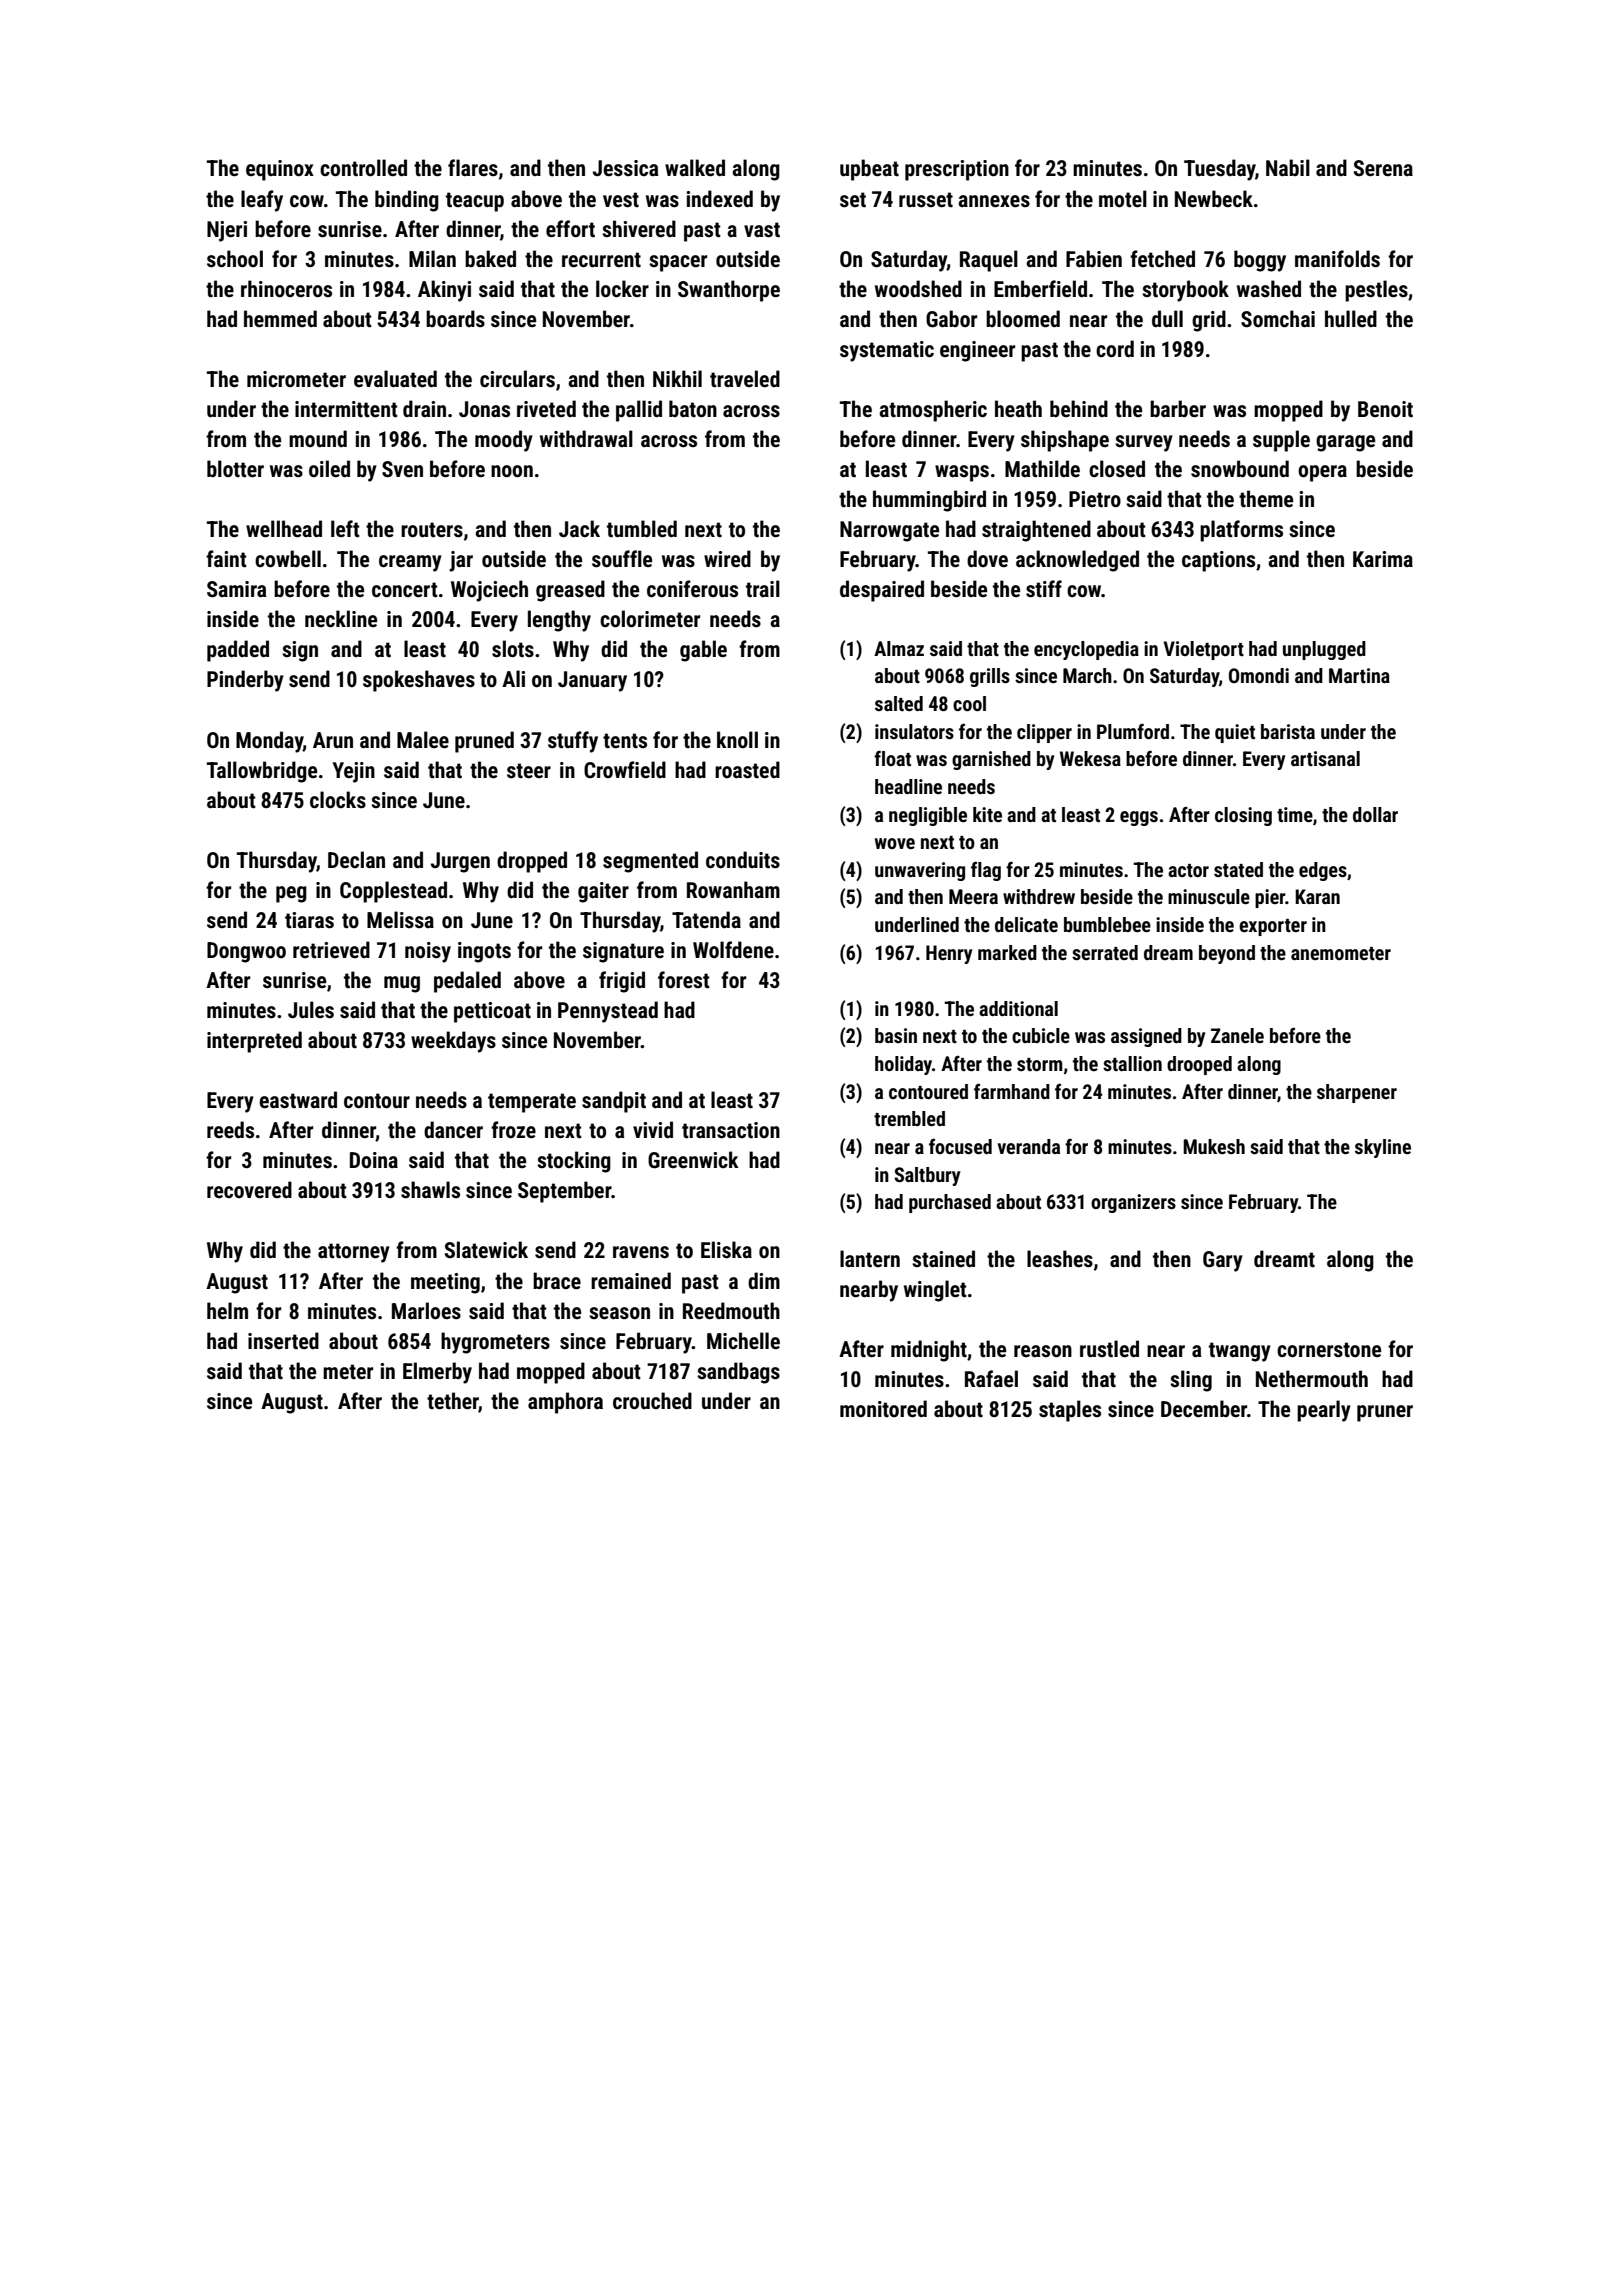 This screenshot has height=2292, width=1620. What do you see at coordinates (1115, 348) in the screenshot?
I see `cord` at bounding box center [1115, 348].
